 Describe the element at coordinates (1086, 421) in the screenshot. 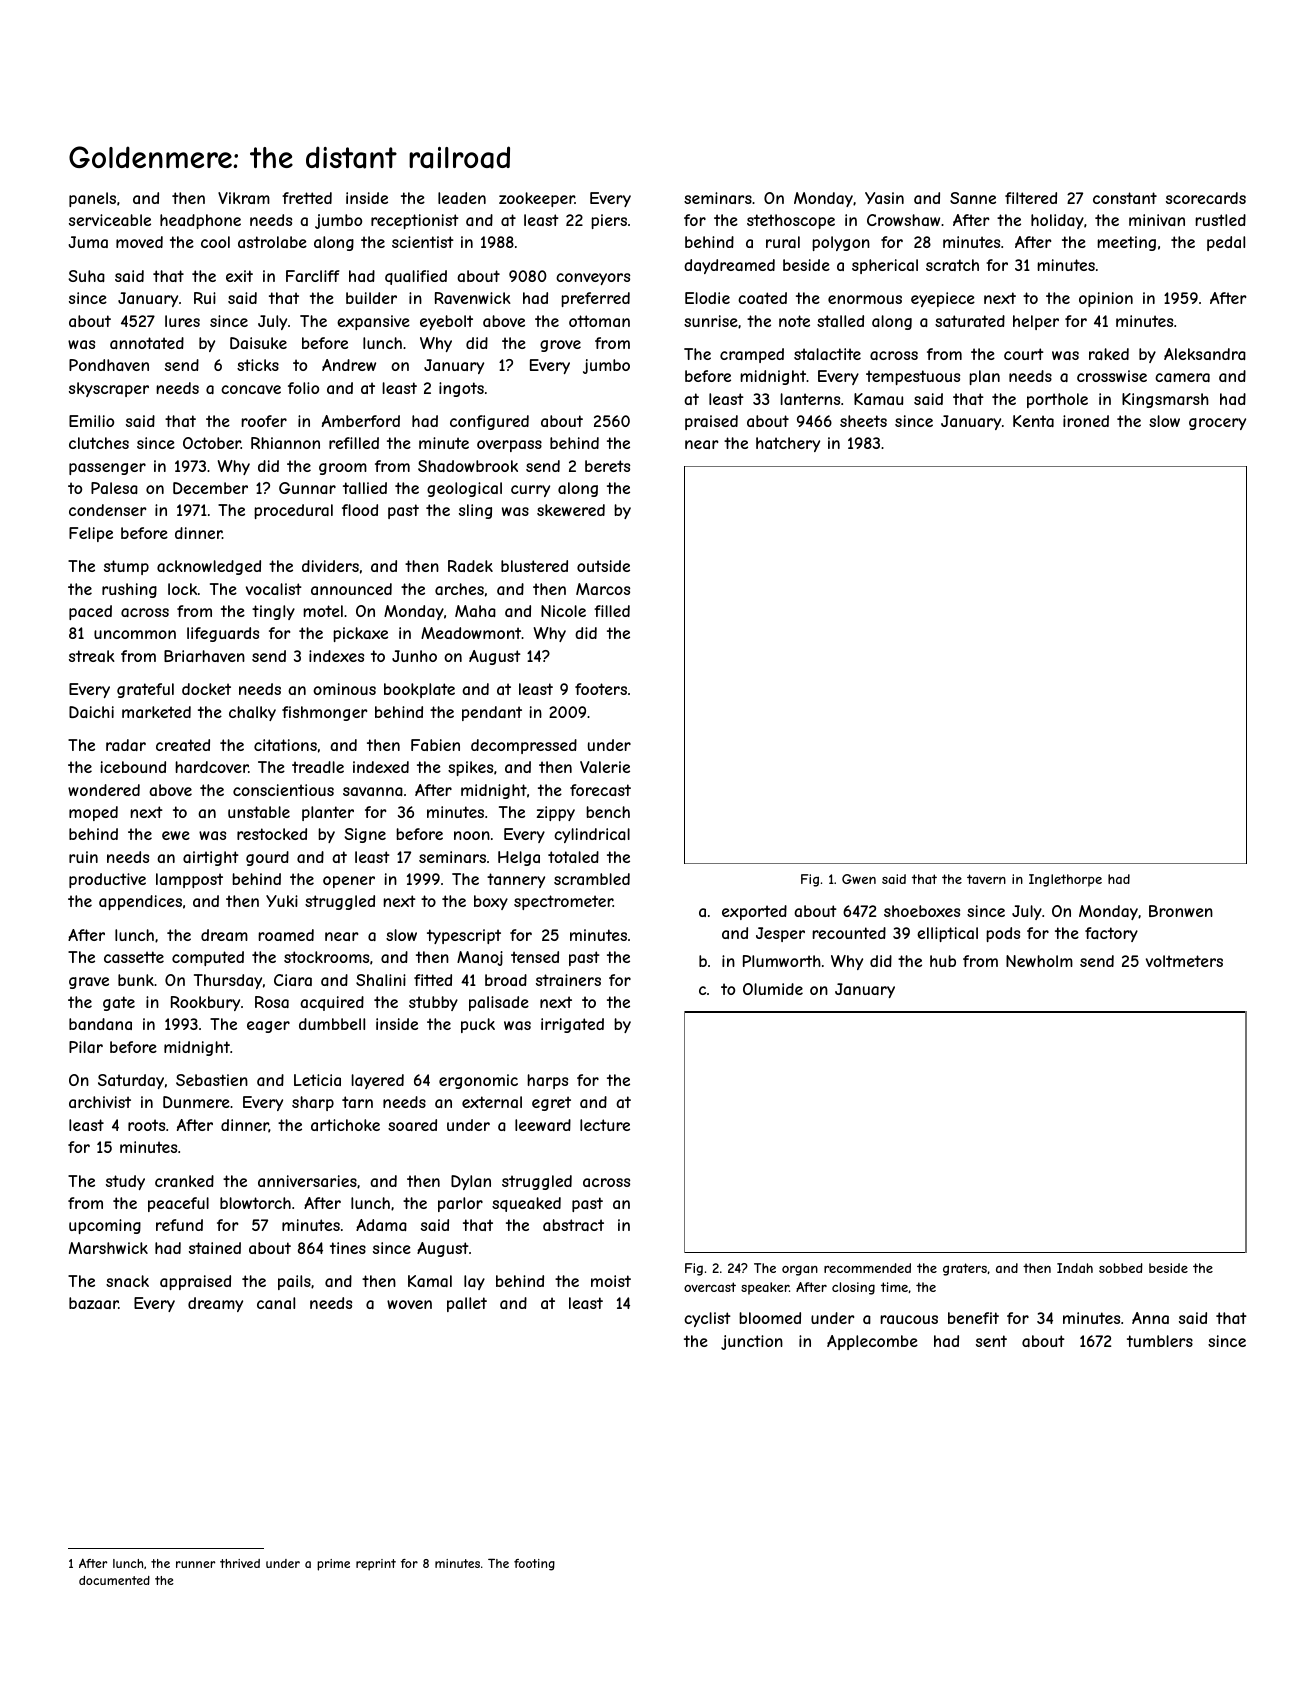

I see `ironed` at that location.
